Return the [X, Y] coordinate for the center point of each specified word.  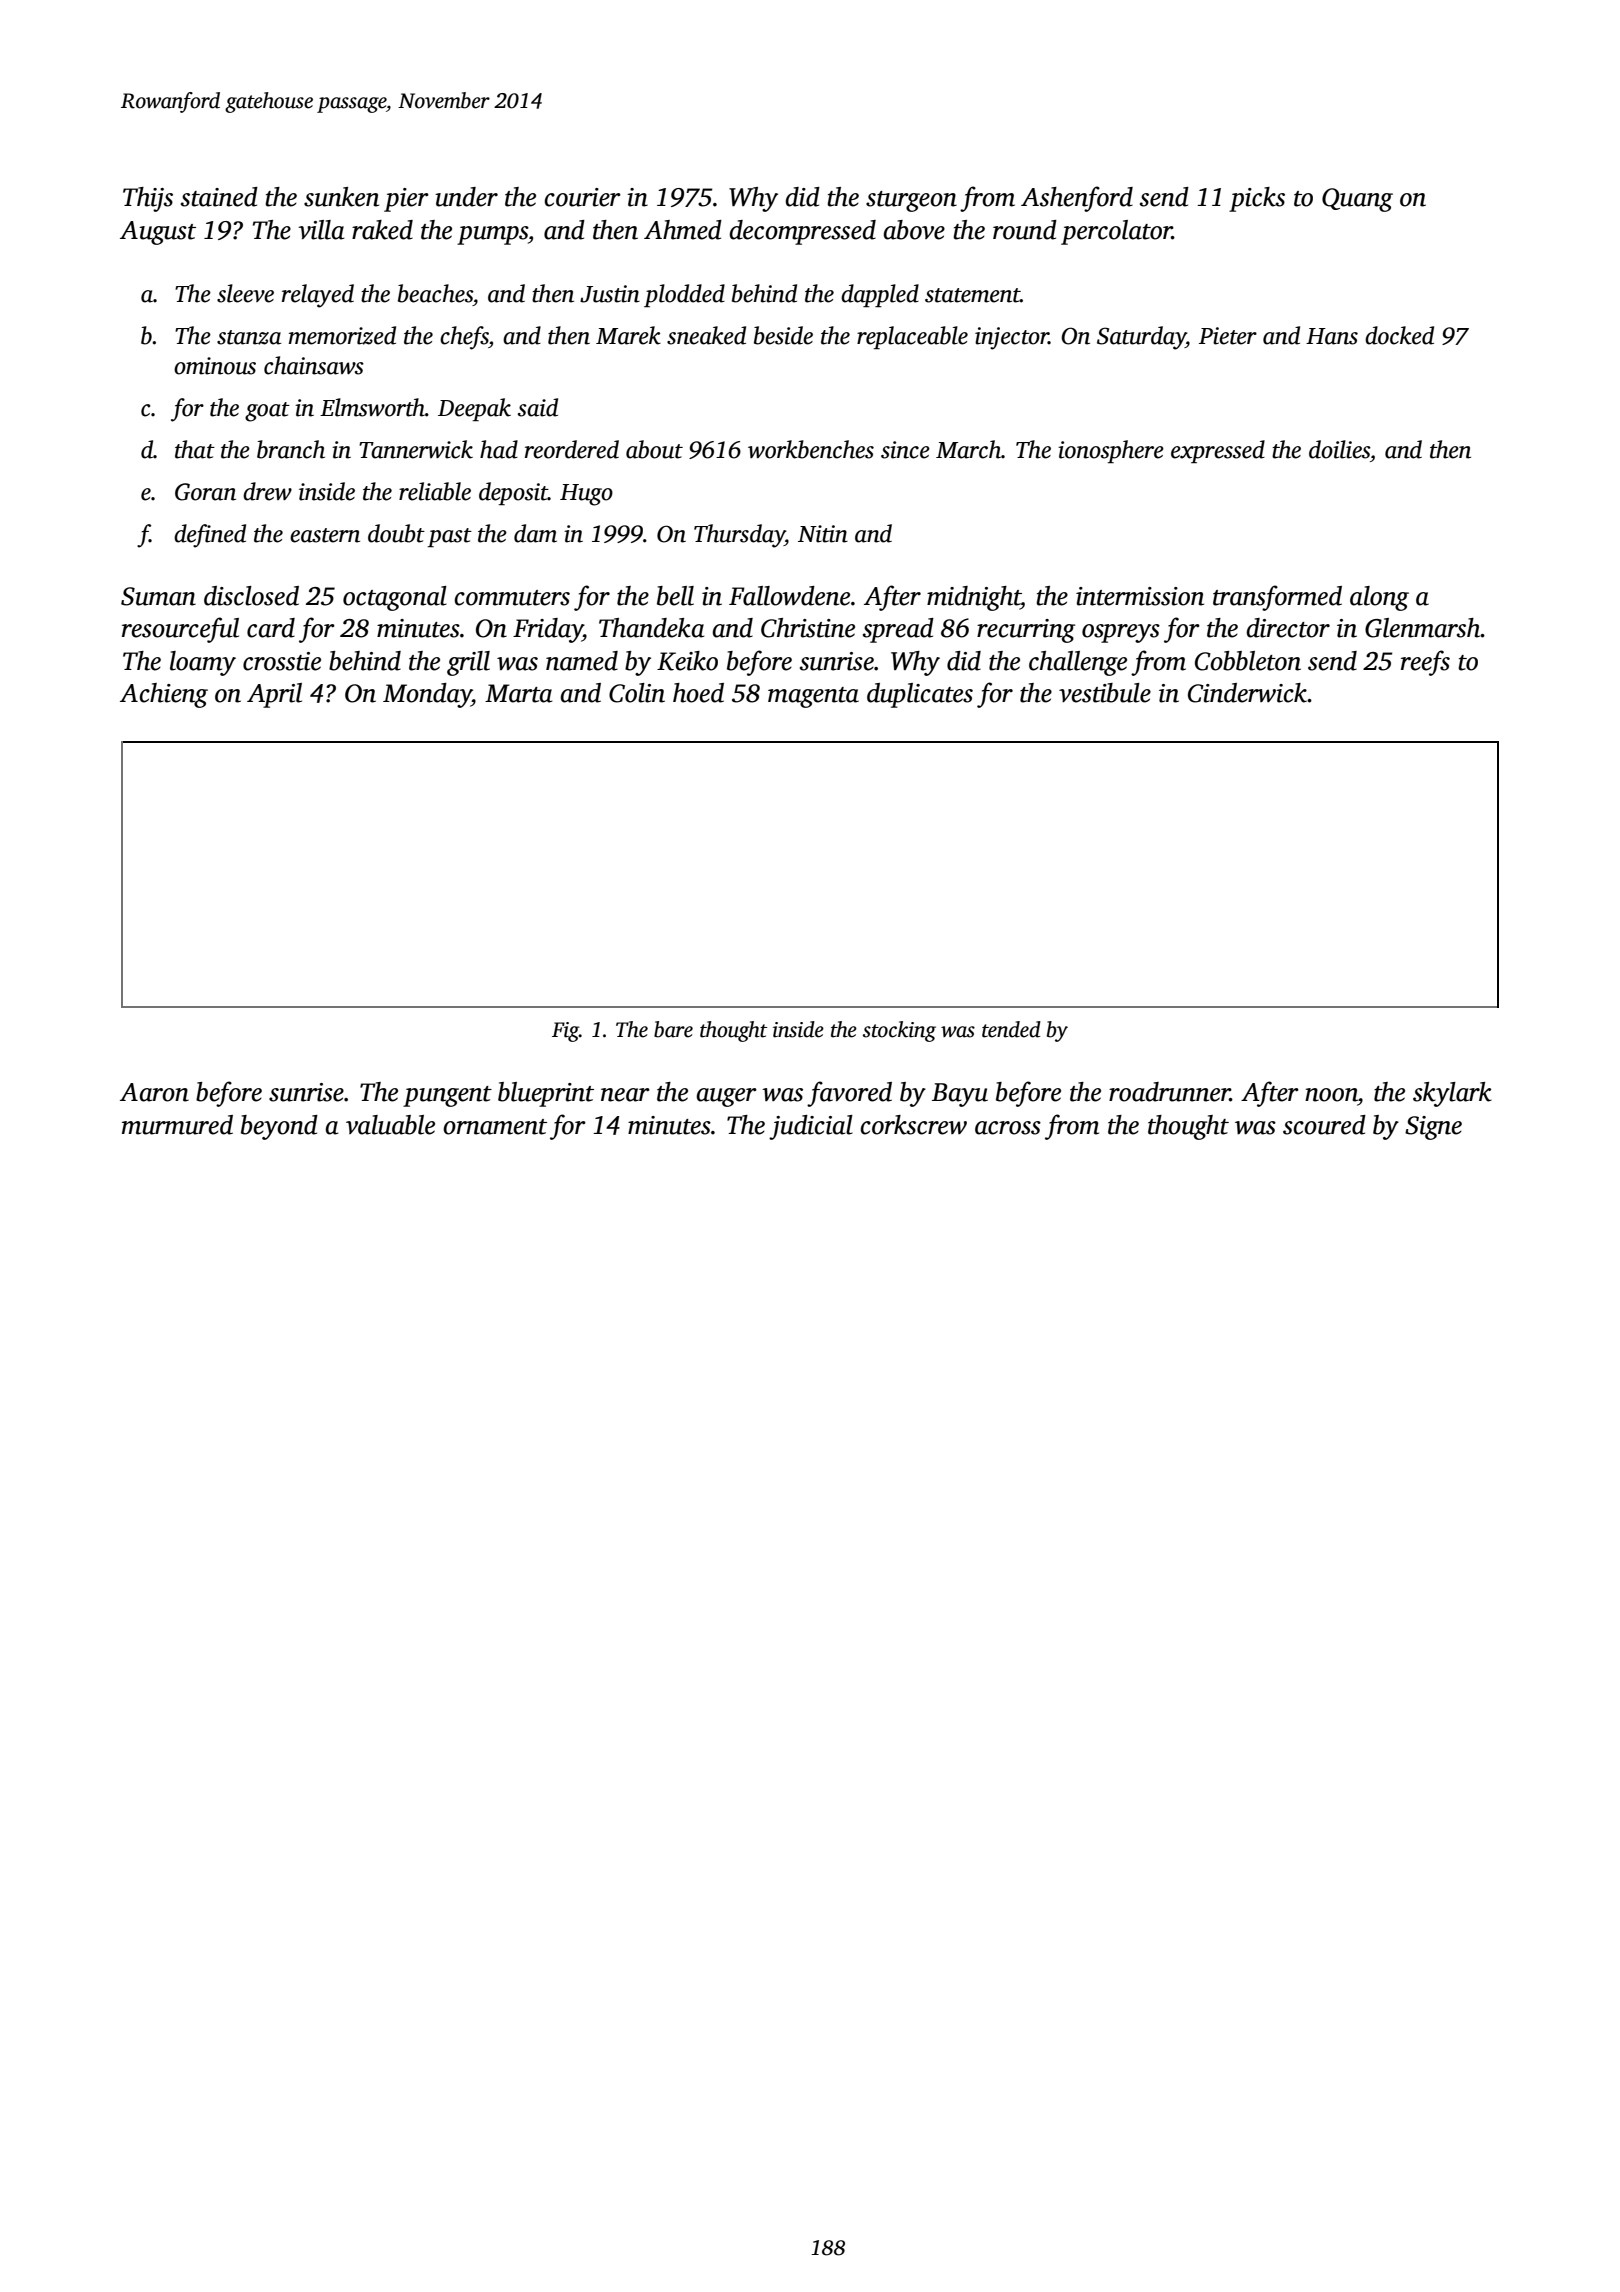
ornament [495, 1127]
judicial [811, 1127]
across [1008, 1128]
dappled [880, 295]
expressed [1218, 451]
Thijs [148, 199]
